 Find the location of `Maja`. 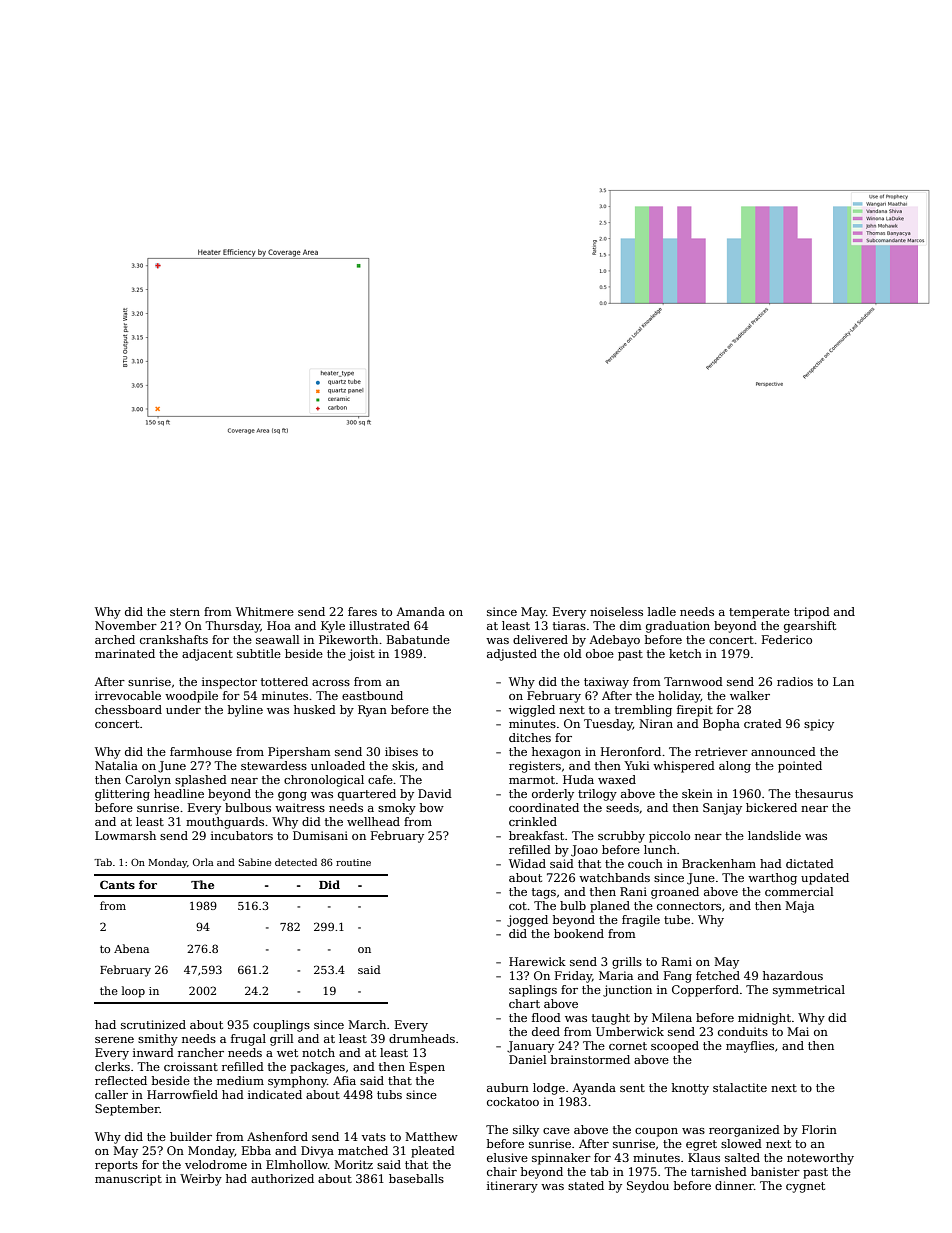

Maja is located at coordinates (799, 907).
